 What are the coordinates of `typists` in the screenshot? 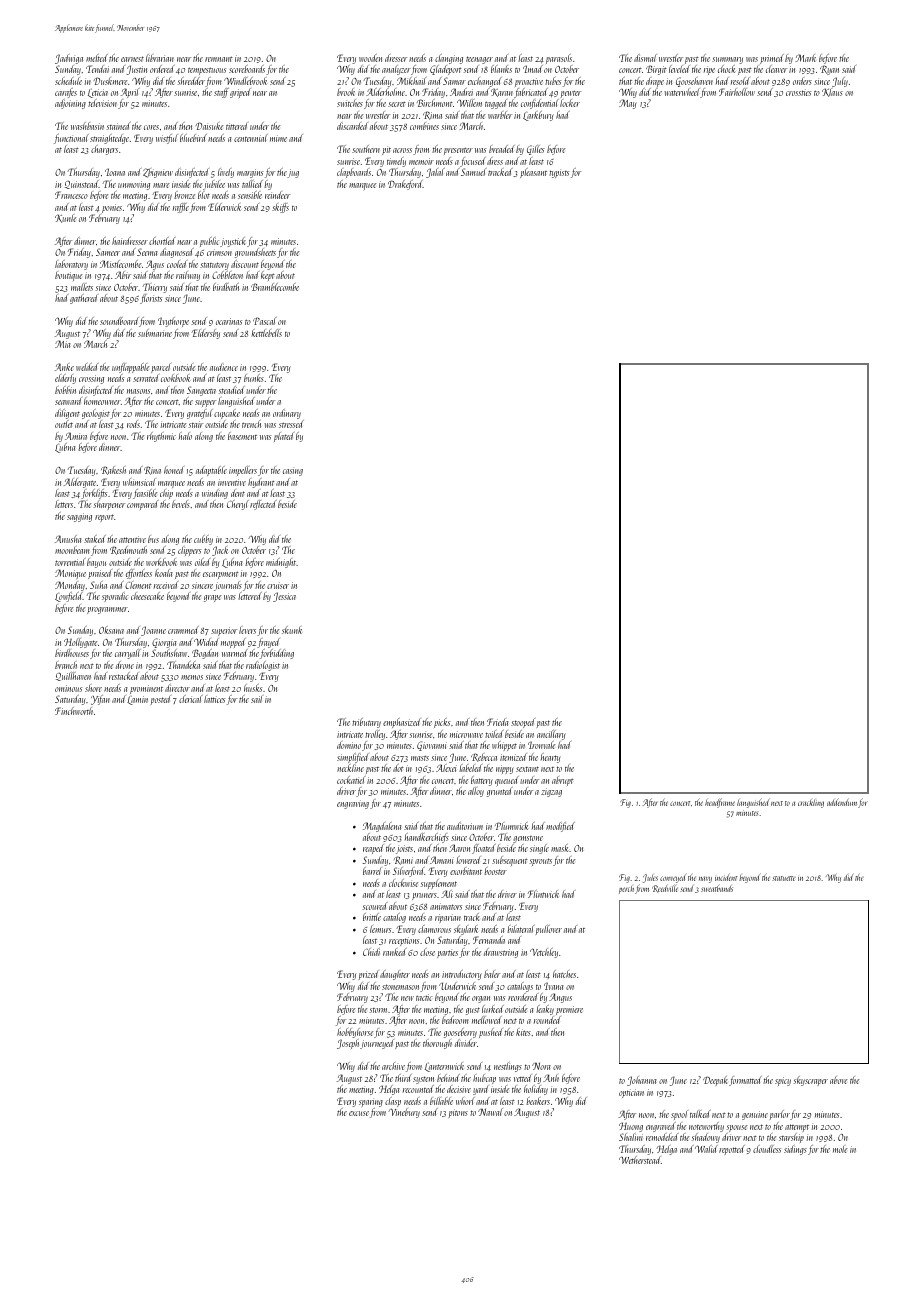 It's located at (559, 174).
